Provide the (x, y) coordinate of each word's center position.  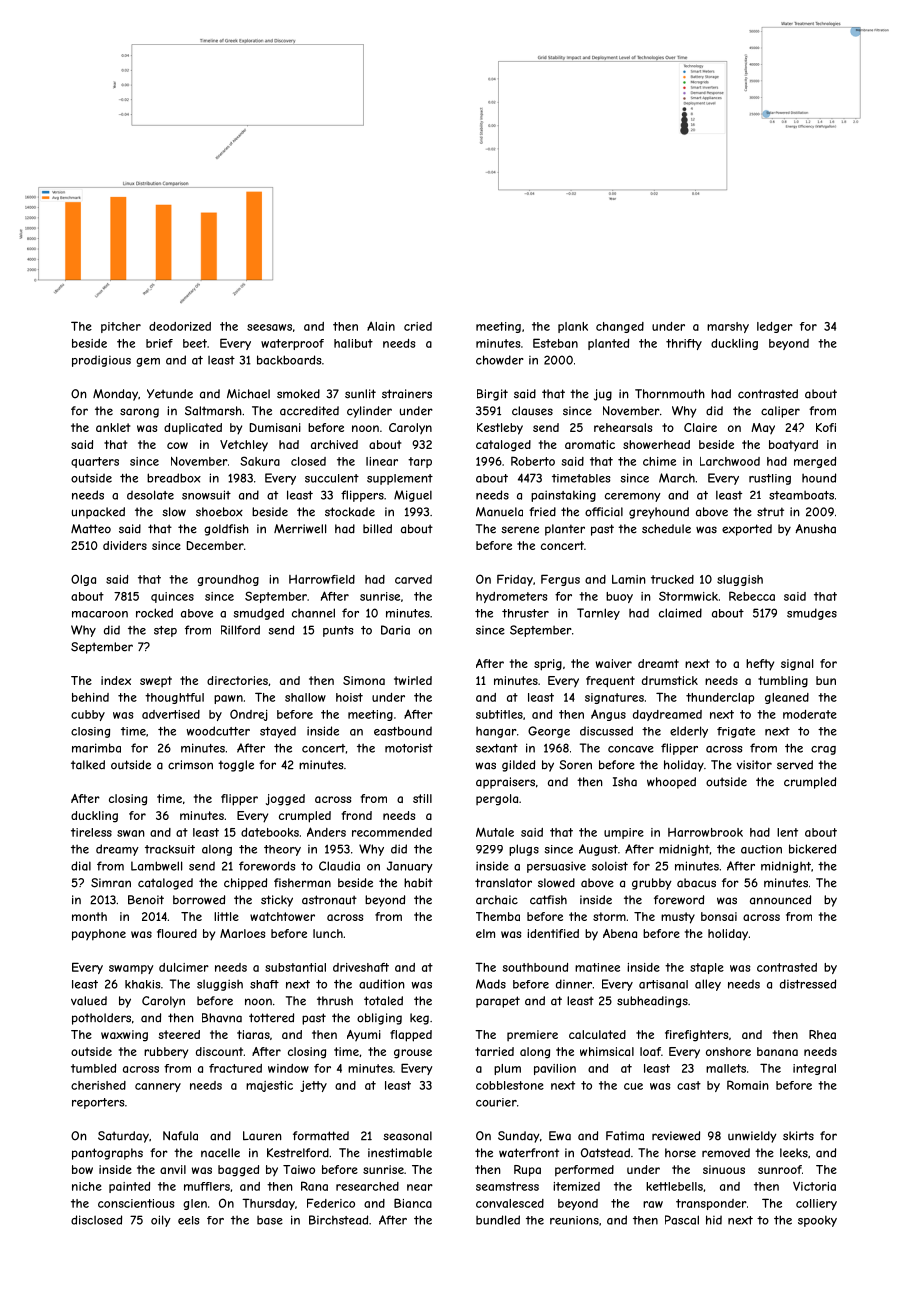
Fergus (560, 580)
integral (814, 1069)
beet (195, 343)
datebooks (270, 832)
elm (485, 933)
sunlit (360, 394)
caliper (780, 412)
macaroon (100, 614)
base (270, 1220)
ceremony (633, 497)
